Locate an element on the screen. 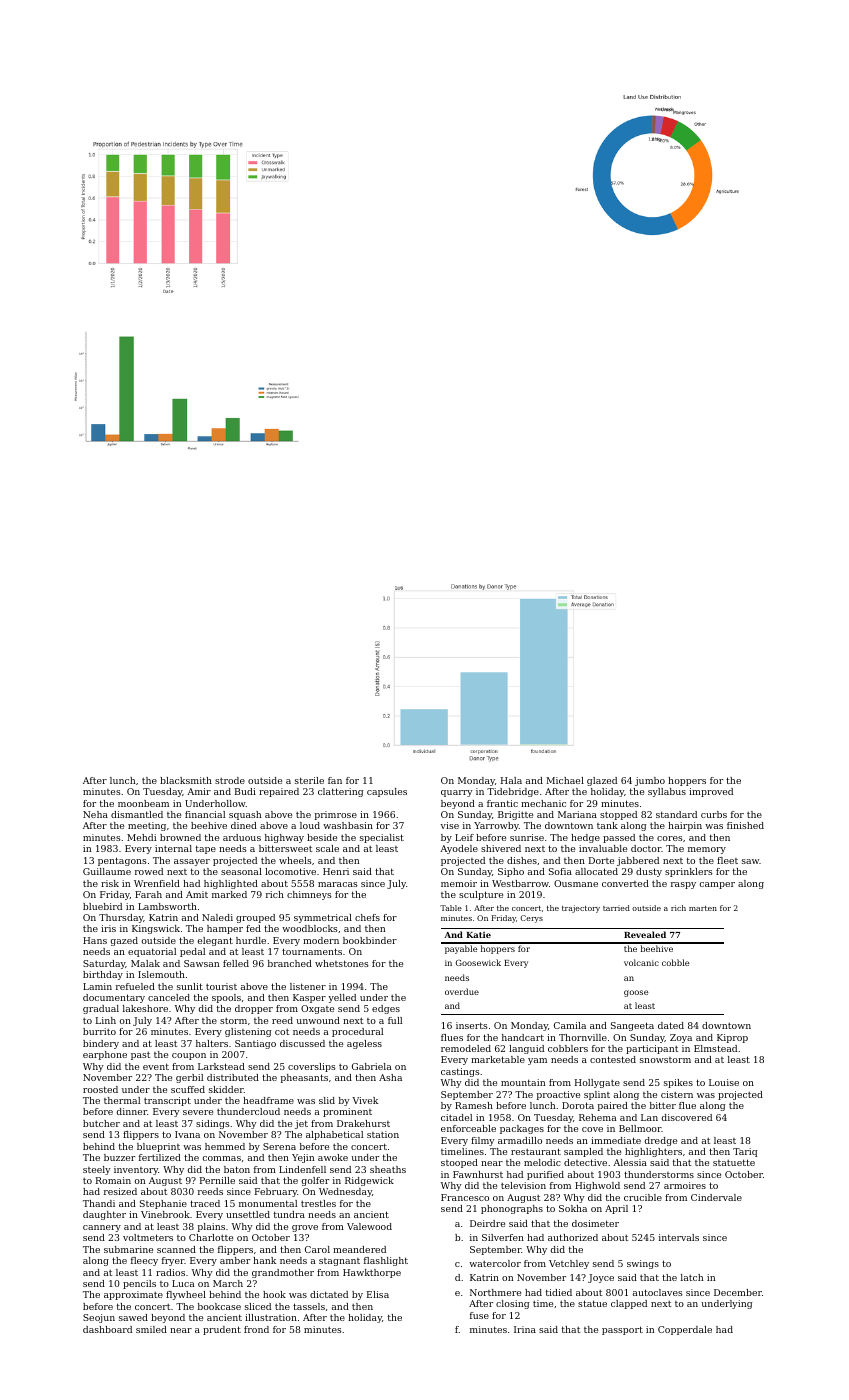  armadillo is located at coordinates (520, 1140).
